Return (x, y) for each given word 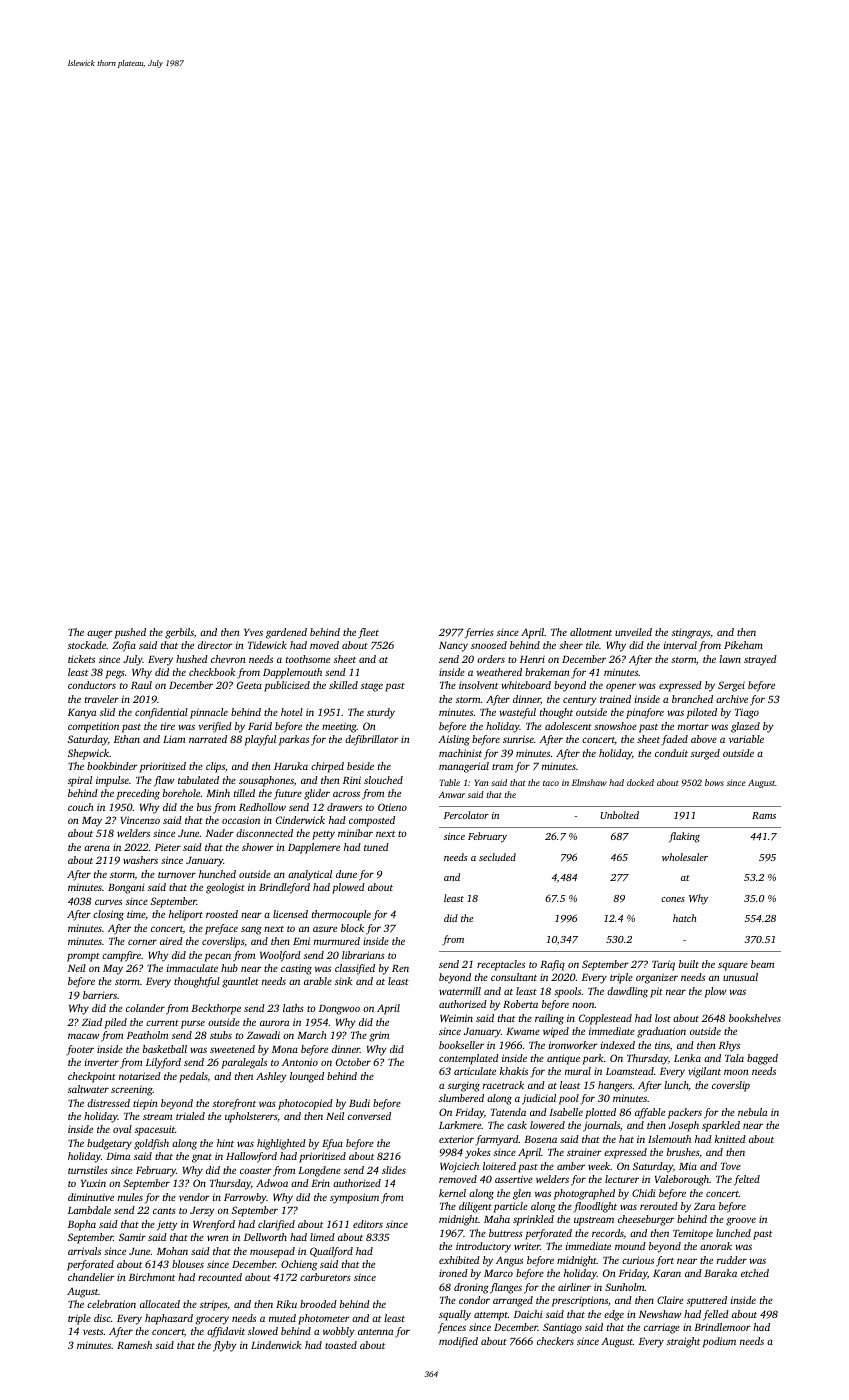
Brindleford (284, 888)
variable (746, 739)
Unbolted (620, 815)
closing (108, 915)
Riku (286, 1304)
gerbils (179, 633)
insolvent (478, 685)
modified (458, 1342)
